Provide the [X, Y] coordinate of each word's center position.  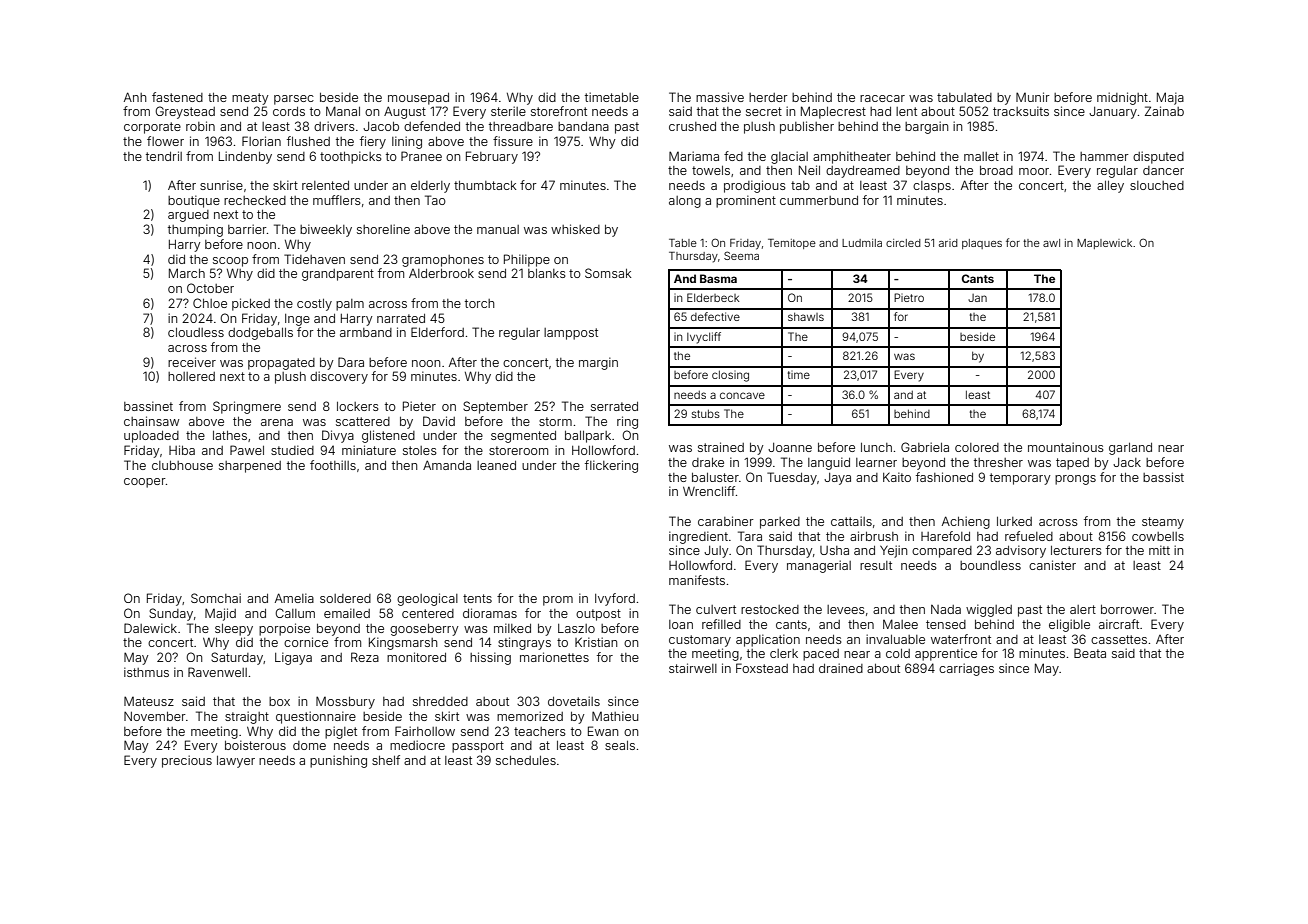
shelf [386, 760]
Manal [343, 111]
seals [620, 745]
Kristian [596, 642]
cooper [145, 483]
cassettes [1119, 639]
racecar [882, 98]
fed [733, 156]
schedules [526, 760]
